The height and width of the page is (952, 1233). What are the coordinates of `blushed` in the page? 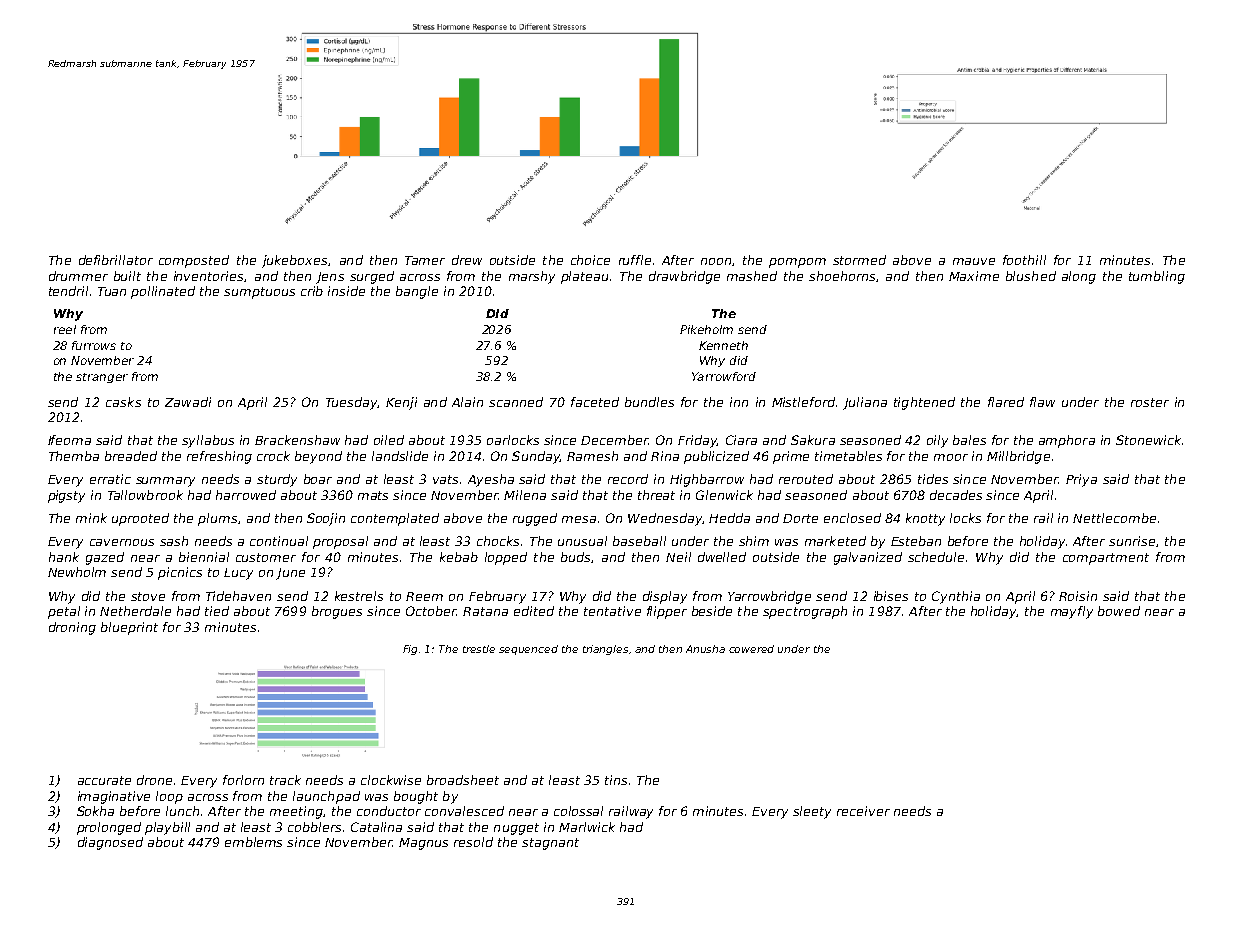 It's located at (1031, 276).
